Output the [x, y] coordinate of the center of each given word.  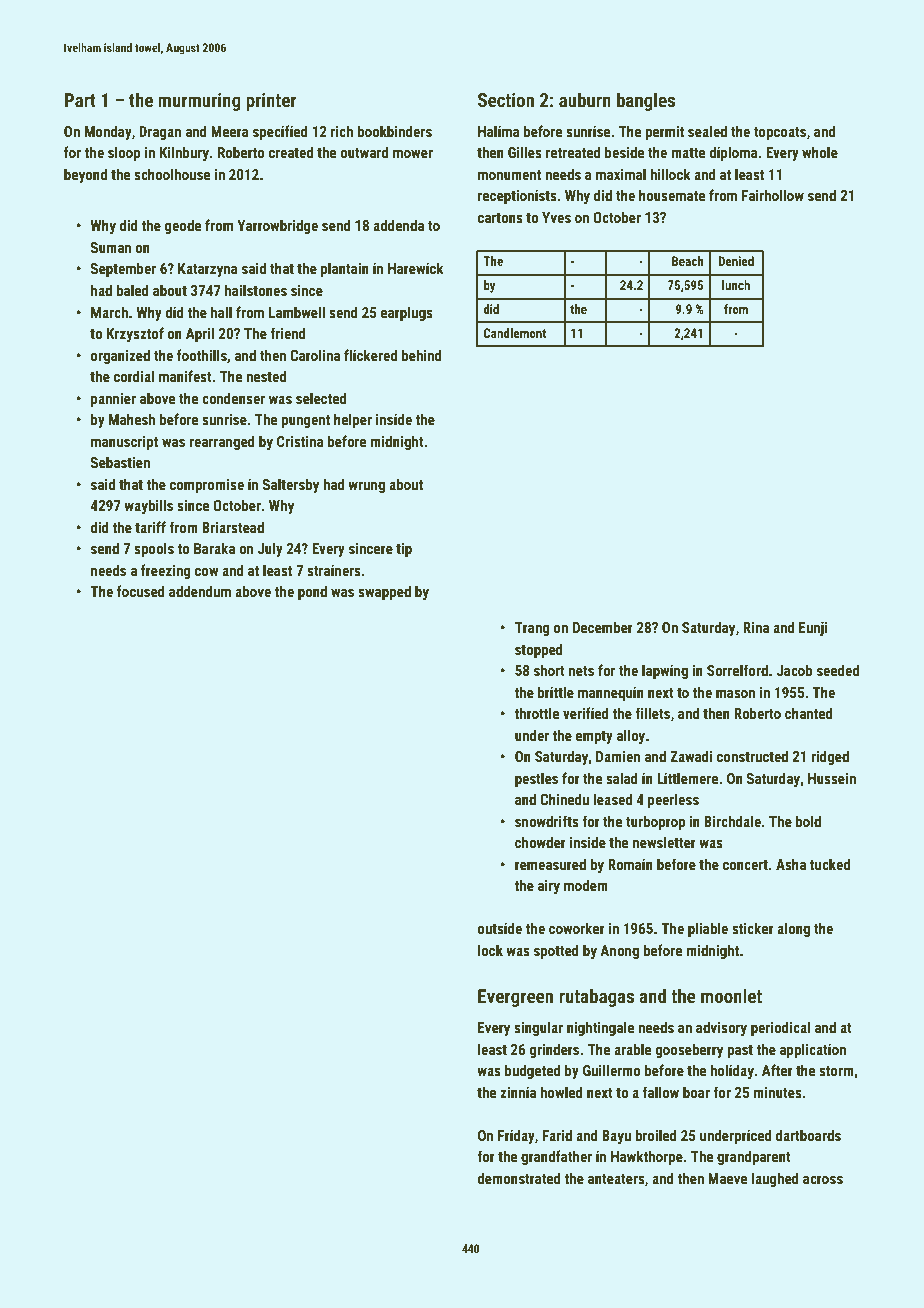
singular [538, 1028]
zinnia [518, 1092]
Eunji [813, 629]
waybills [148, 506]
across [823, 1180]
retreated [573, 152]
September [123, 269]
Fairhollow [773, 195]
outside [500, 928]
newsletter [664, 842]
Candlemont [515, 333]
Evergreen [515, 998]
